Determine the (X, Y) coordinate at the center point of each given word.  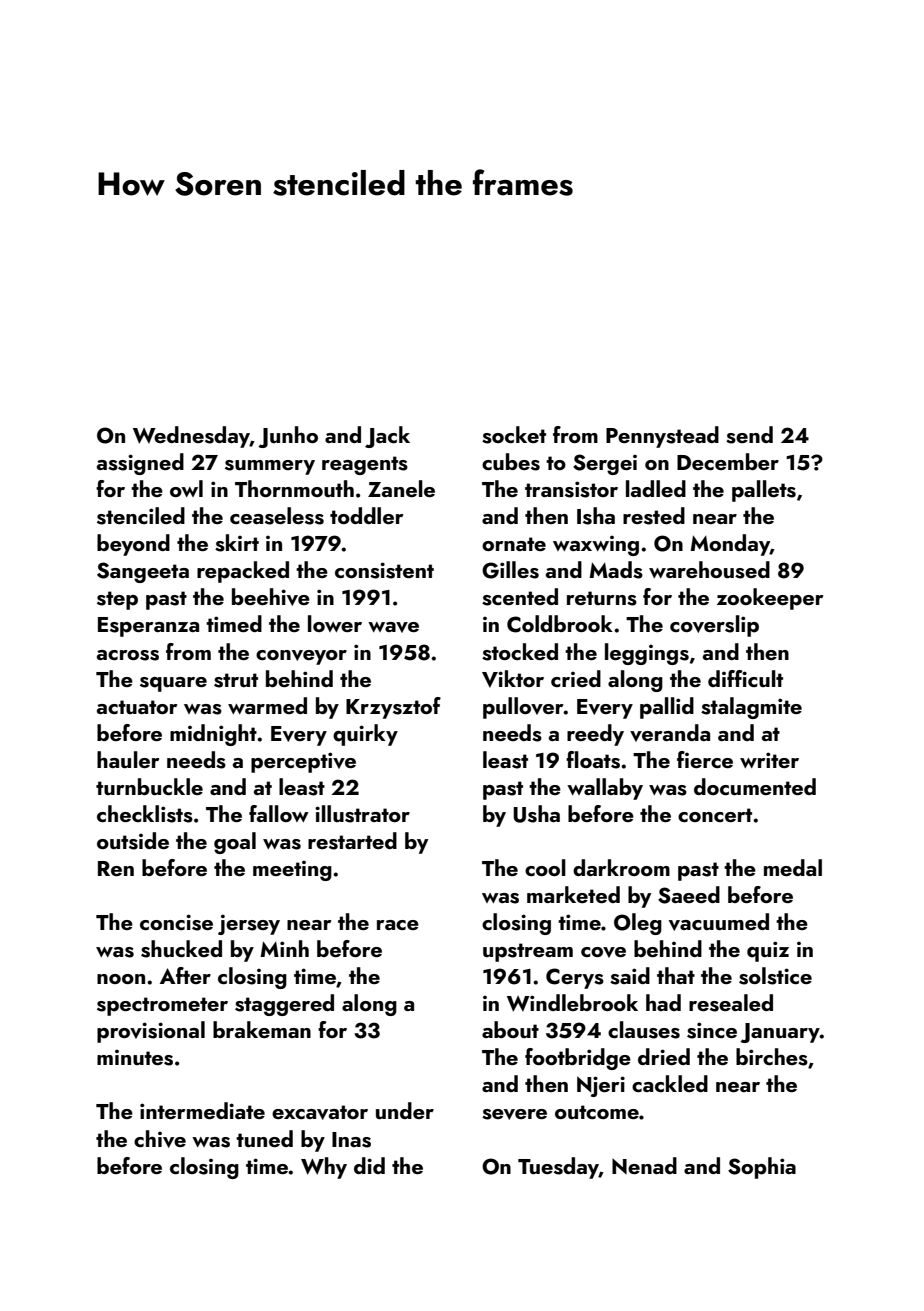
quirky (365, 735)
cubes (511, 462)
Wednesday (191, 437)
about (510, 1029)
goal (235, 843)
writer (769, 760)
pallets (764, 491)
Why (324, 1168)
